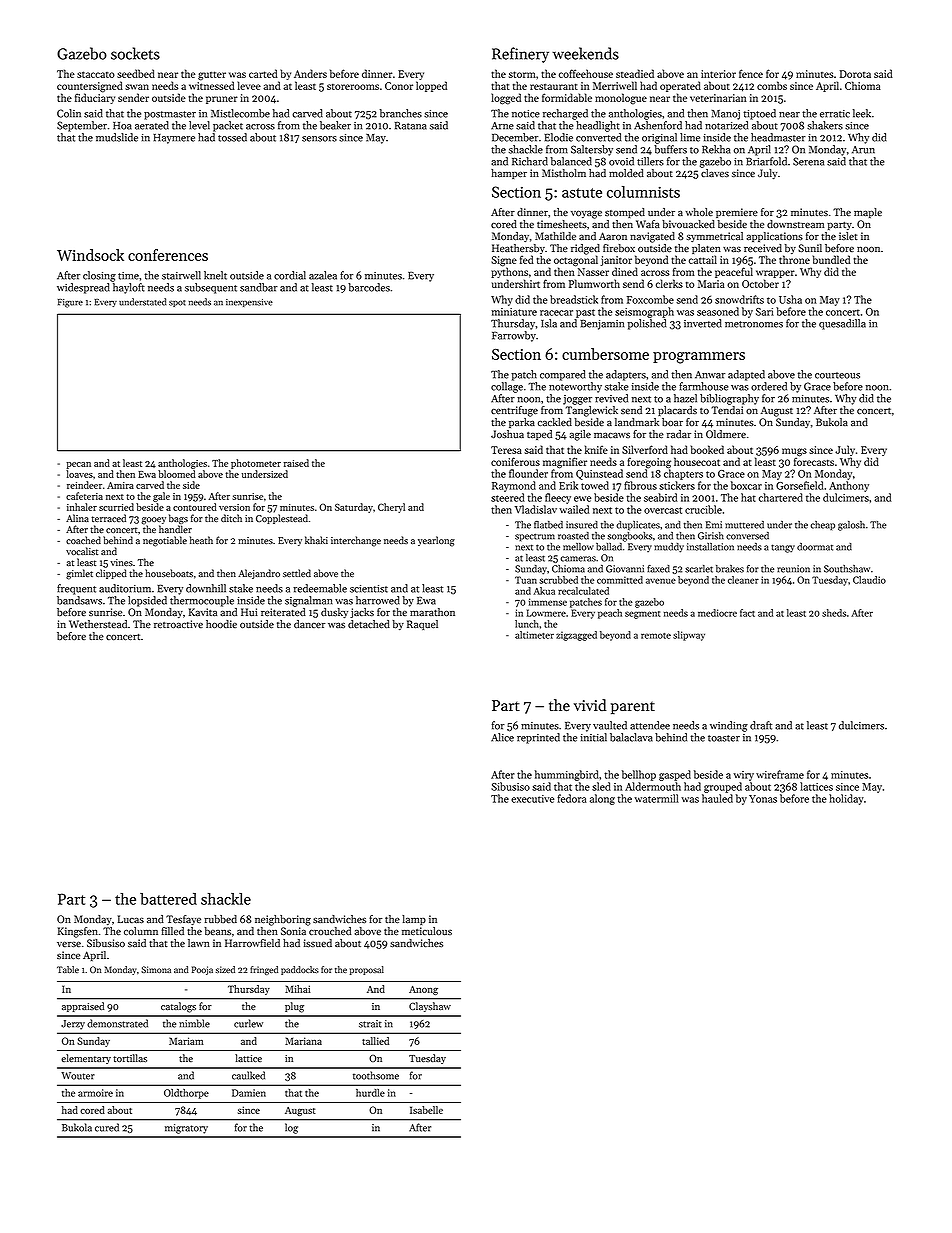 Image resolution: width=952 pixels, height=1233 pixels. What do you see at coordinates (135, 53) in the screenshot?
I see `sockets` at bounding box center [135, 53].
